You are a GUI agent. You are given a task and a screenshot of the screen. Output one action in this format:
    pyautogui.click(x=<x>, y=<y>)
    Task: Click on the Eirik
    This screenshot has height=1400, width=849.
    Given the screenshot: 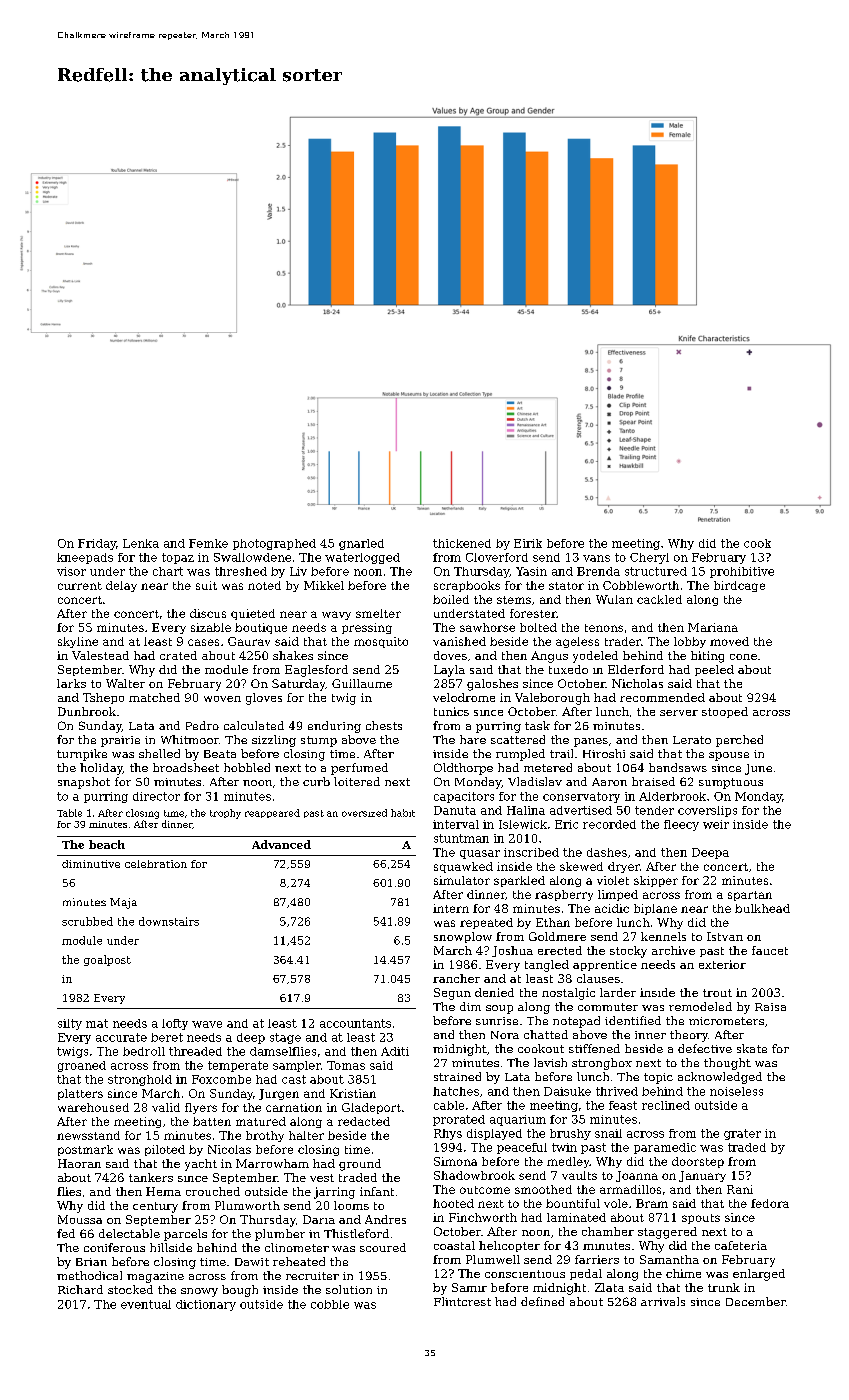 What is the action you would take?
    pyautogui.click(x=528, y=543)
